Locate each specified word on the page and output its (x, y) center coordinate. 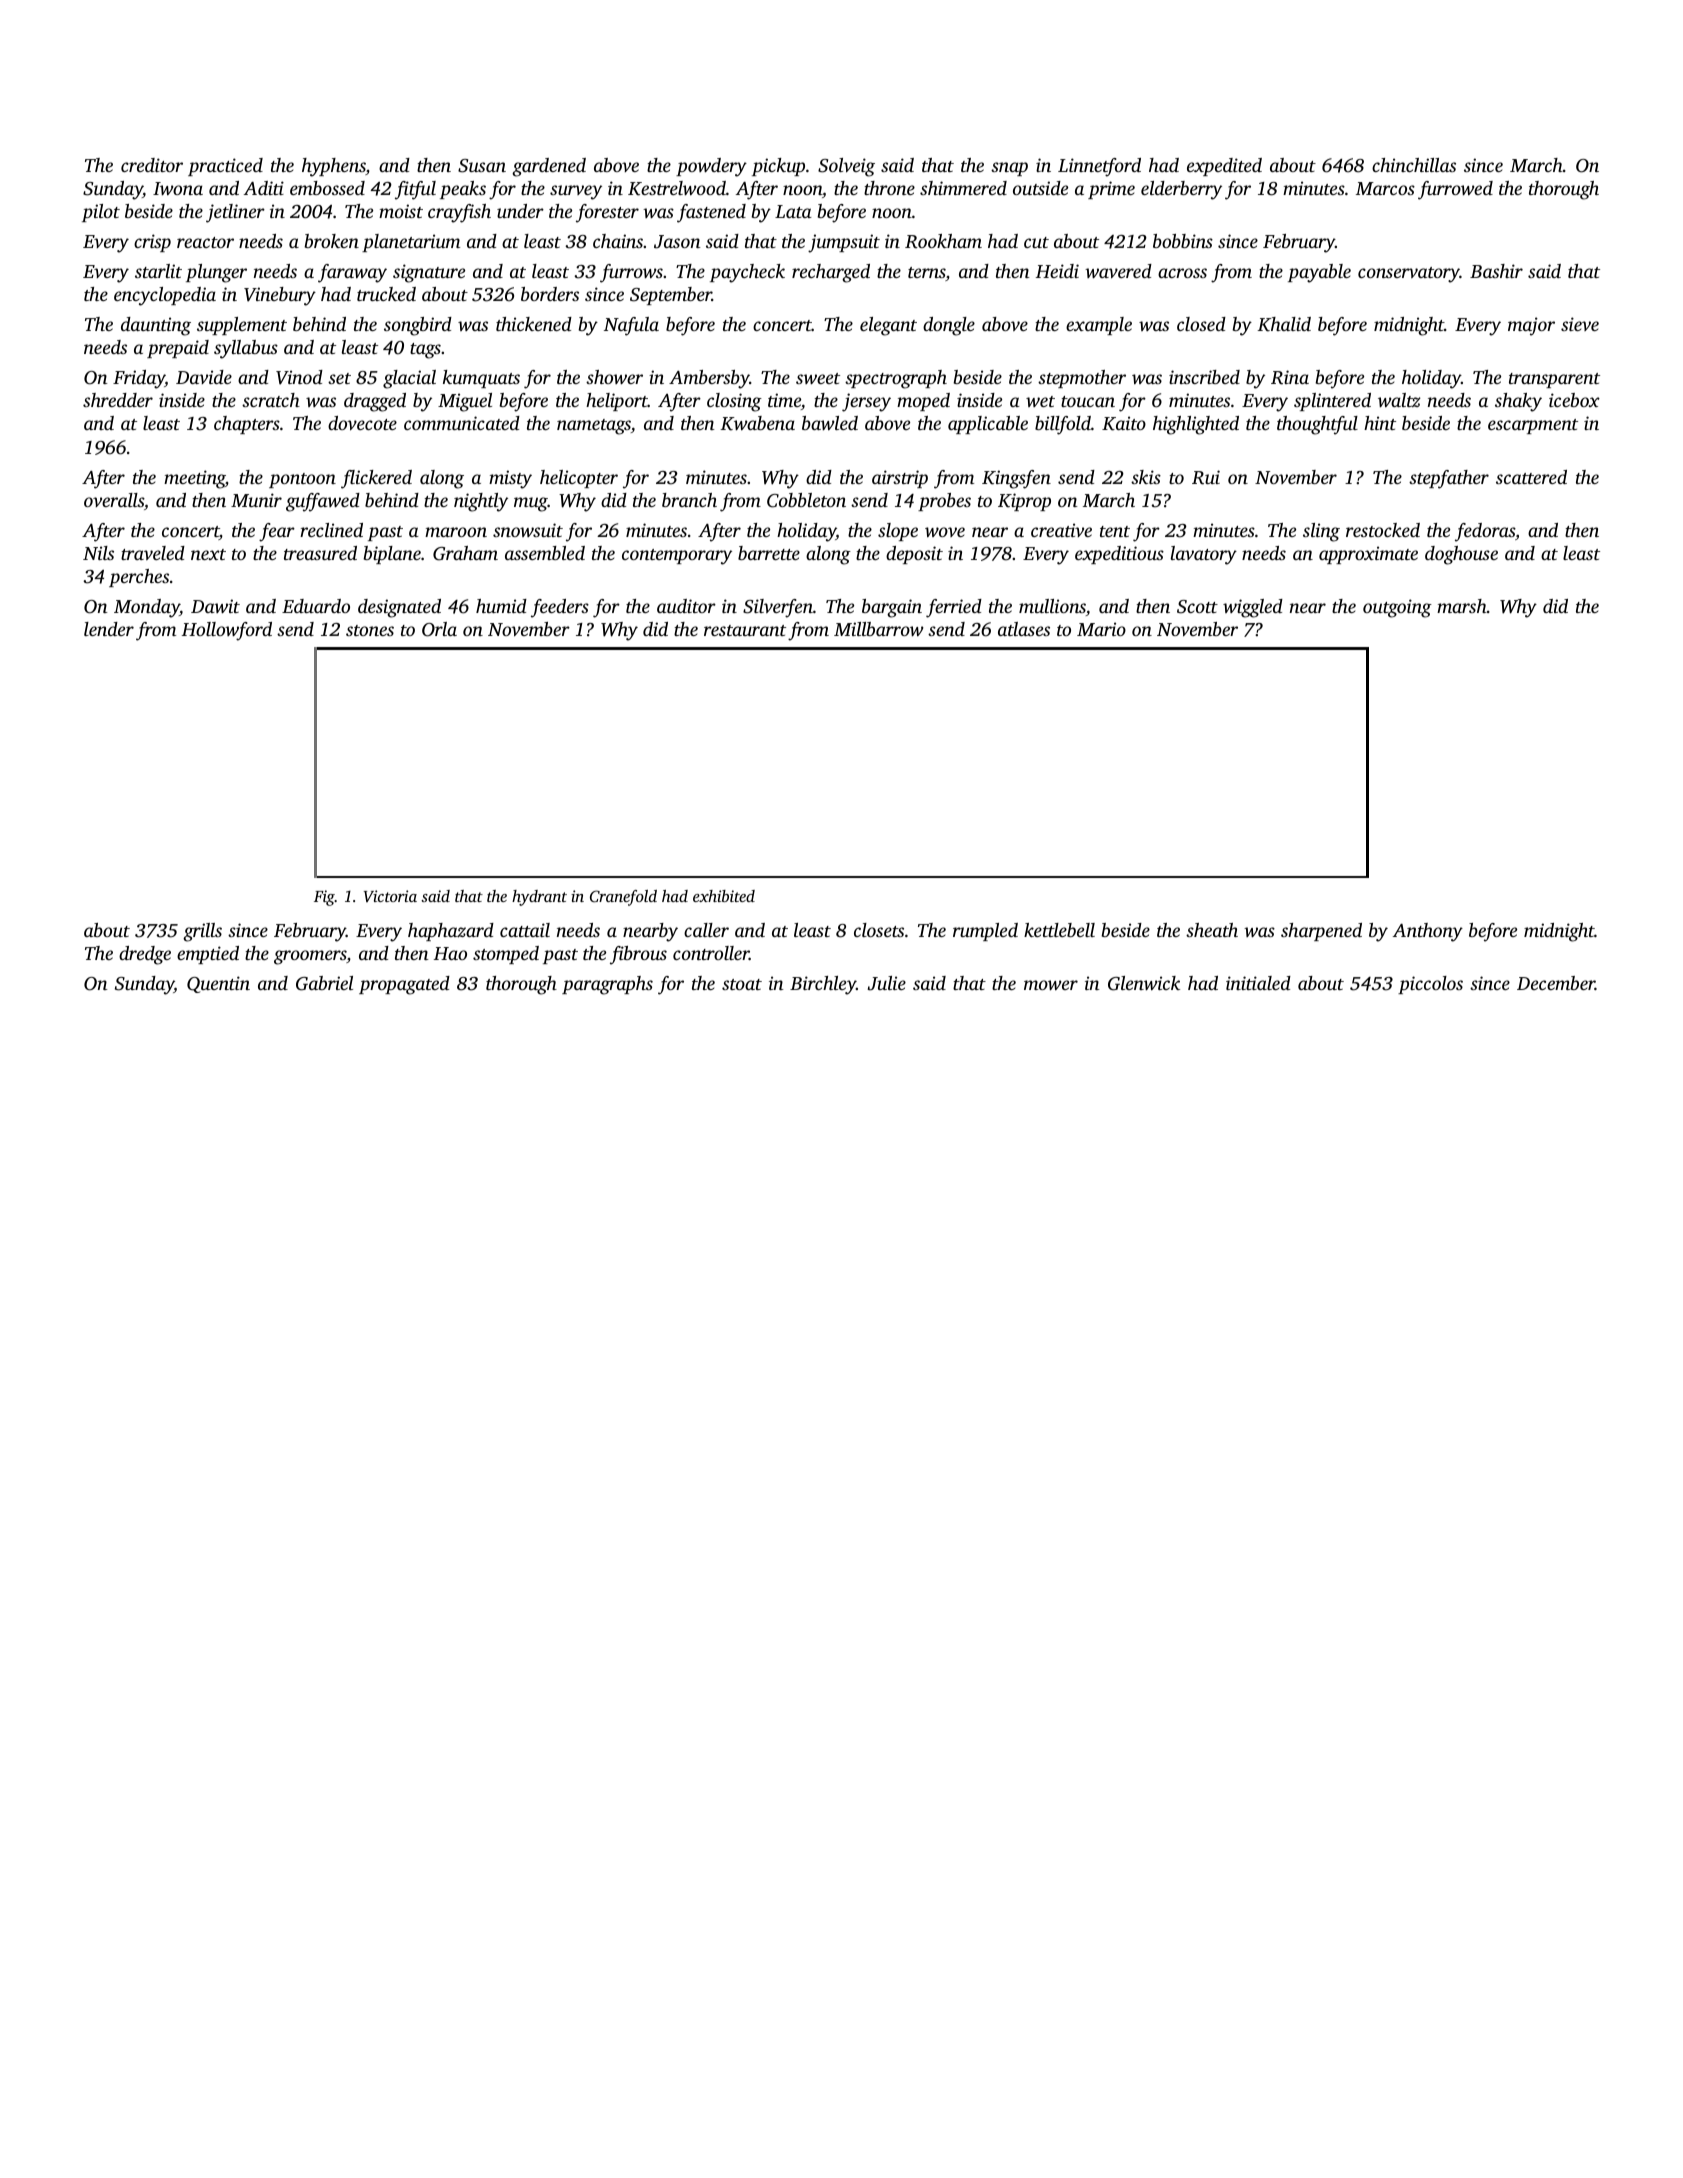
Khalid (1284, 324)
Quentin (218, 984)
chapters (247, 425)
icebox (1574, 400)
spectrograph (896, 379)
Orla (439, 629)
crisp (152, 243)
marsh (1462, 606)
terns (927, 274)
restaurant (745, 630)
